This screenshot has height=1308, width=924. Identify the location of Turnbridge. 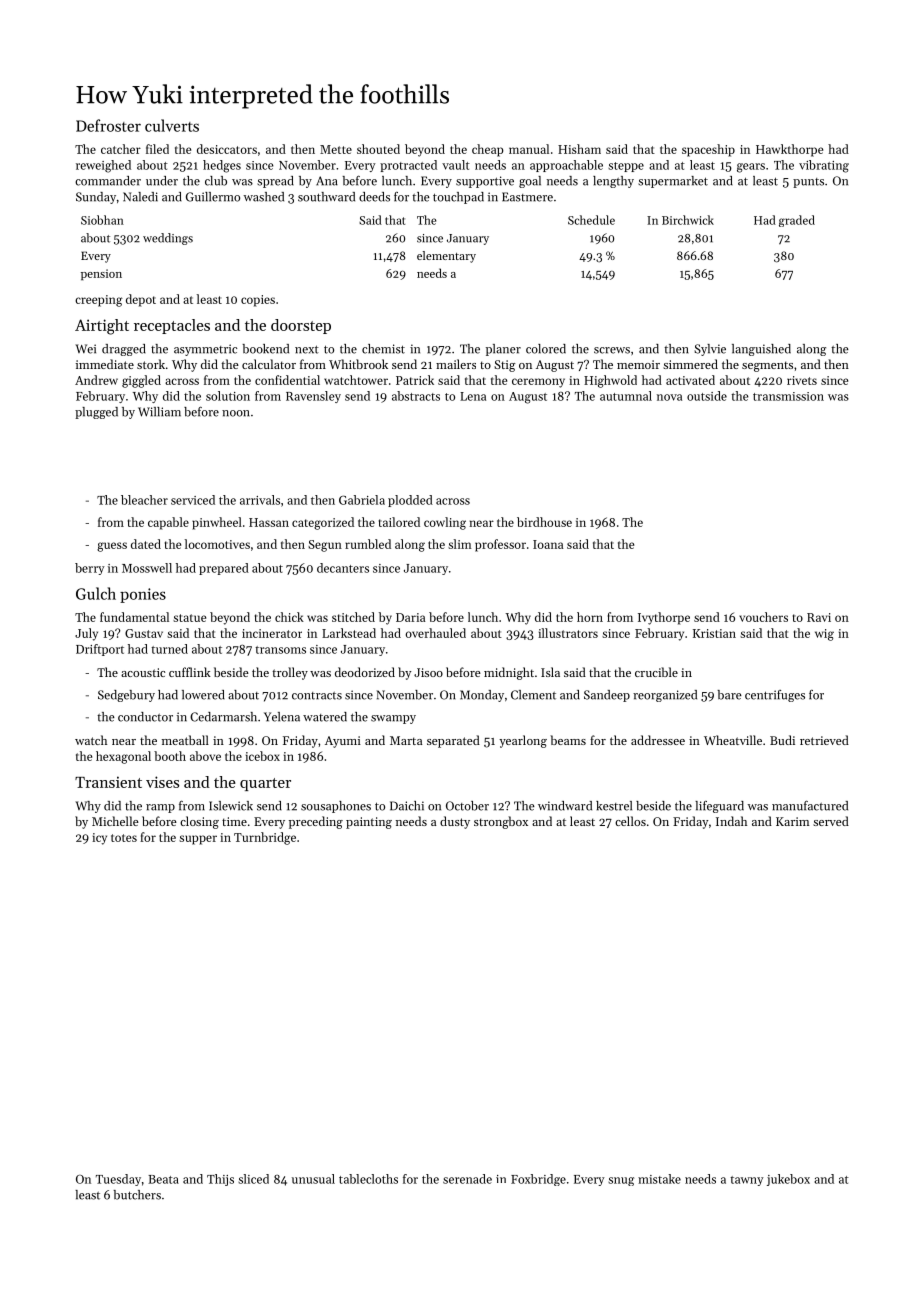
(265, 838).
